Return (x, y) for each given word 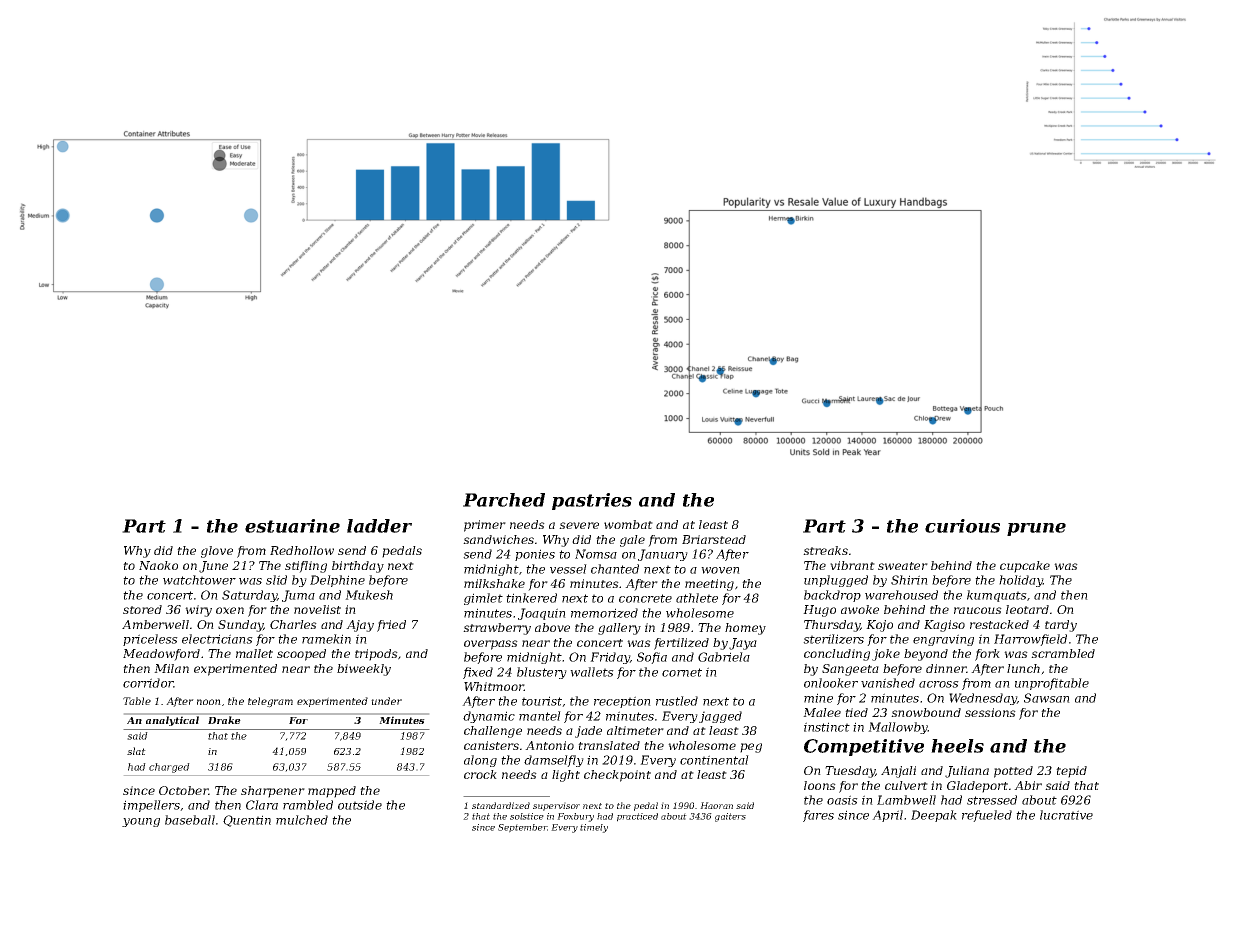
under (386, 701)
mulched (302, 820)
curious (962, 526)
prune (1036, 529)
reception (622, 702)
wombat (628, 524)
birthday (358, 567)
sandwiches (498, 539)
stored (142, 609)
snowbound (926, 712)
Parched (504, 500)
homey (745, 629)
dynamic (489, 717)
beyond (926, 655)
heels (957, 746)
